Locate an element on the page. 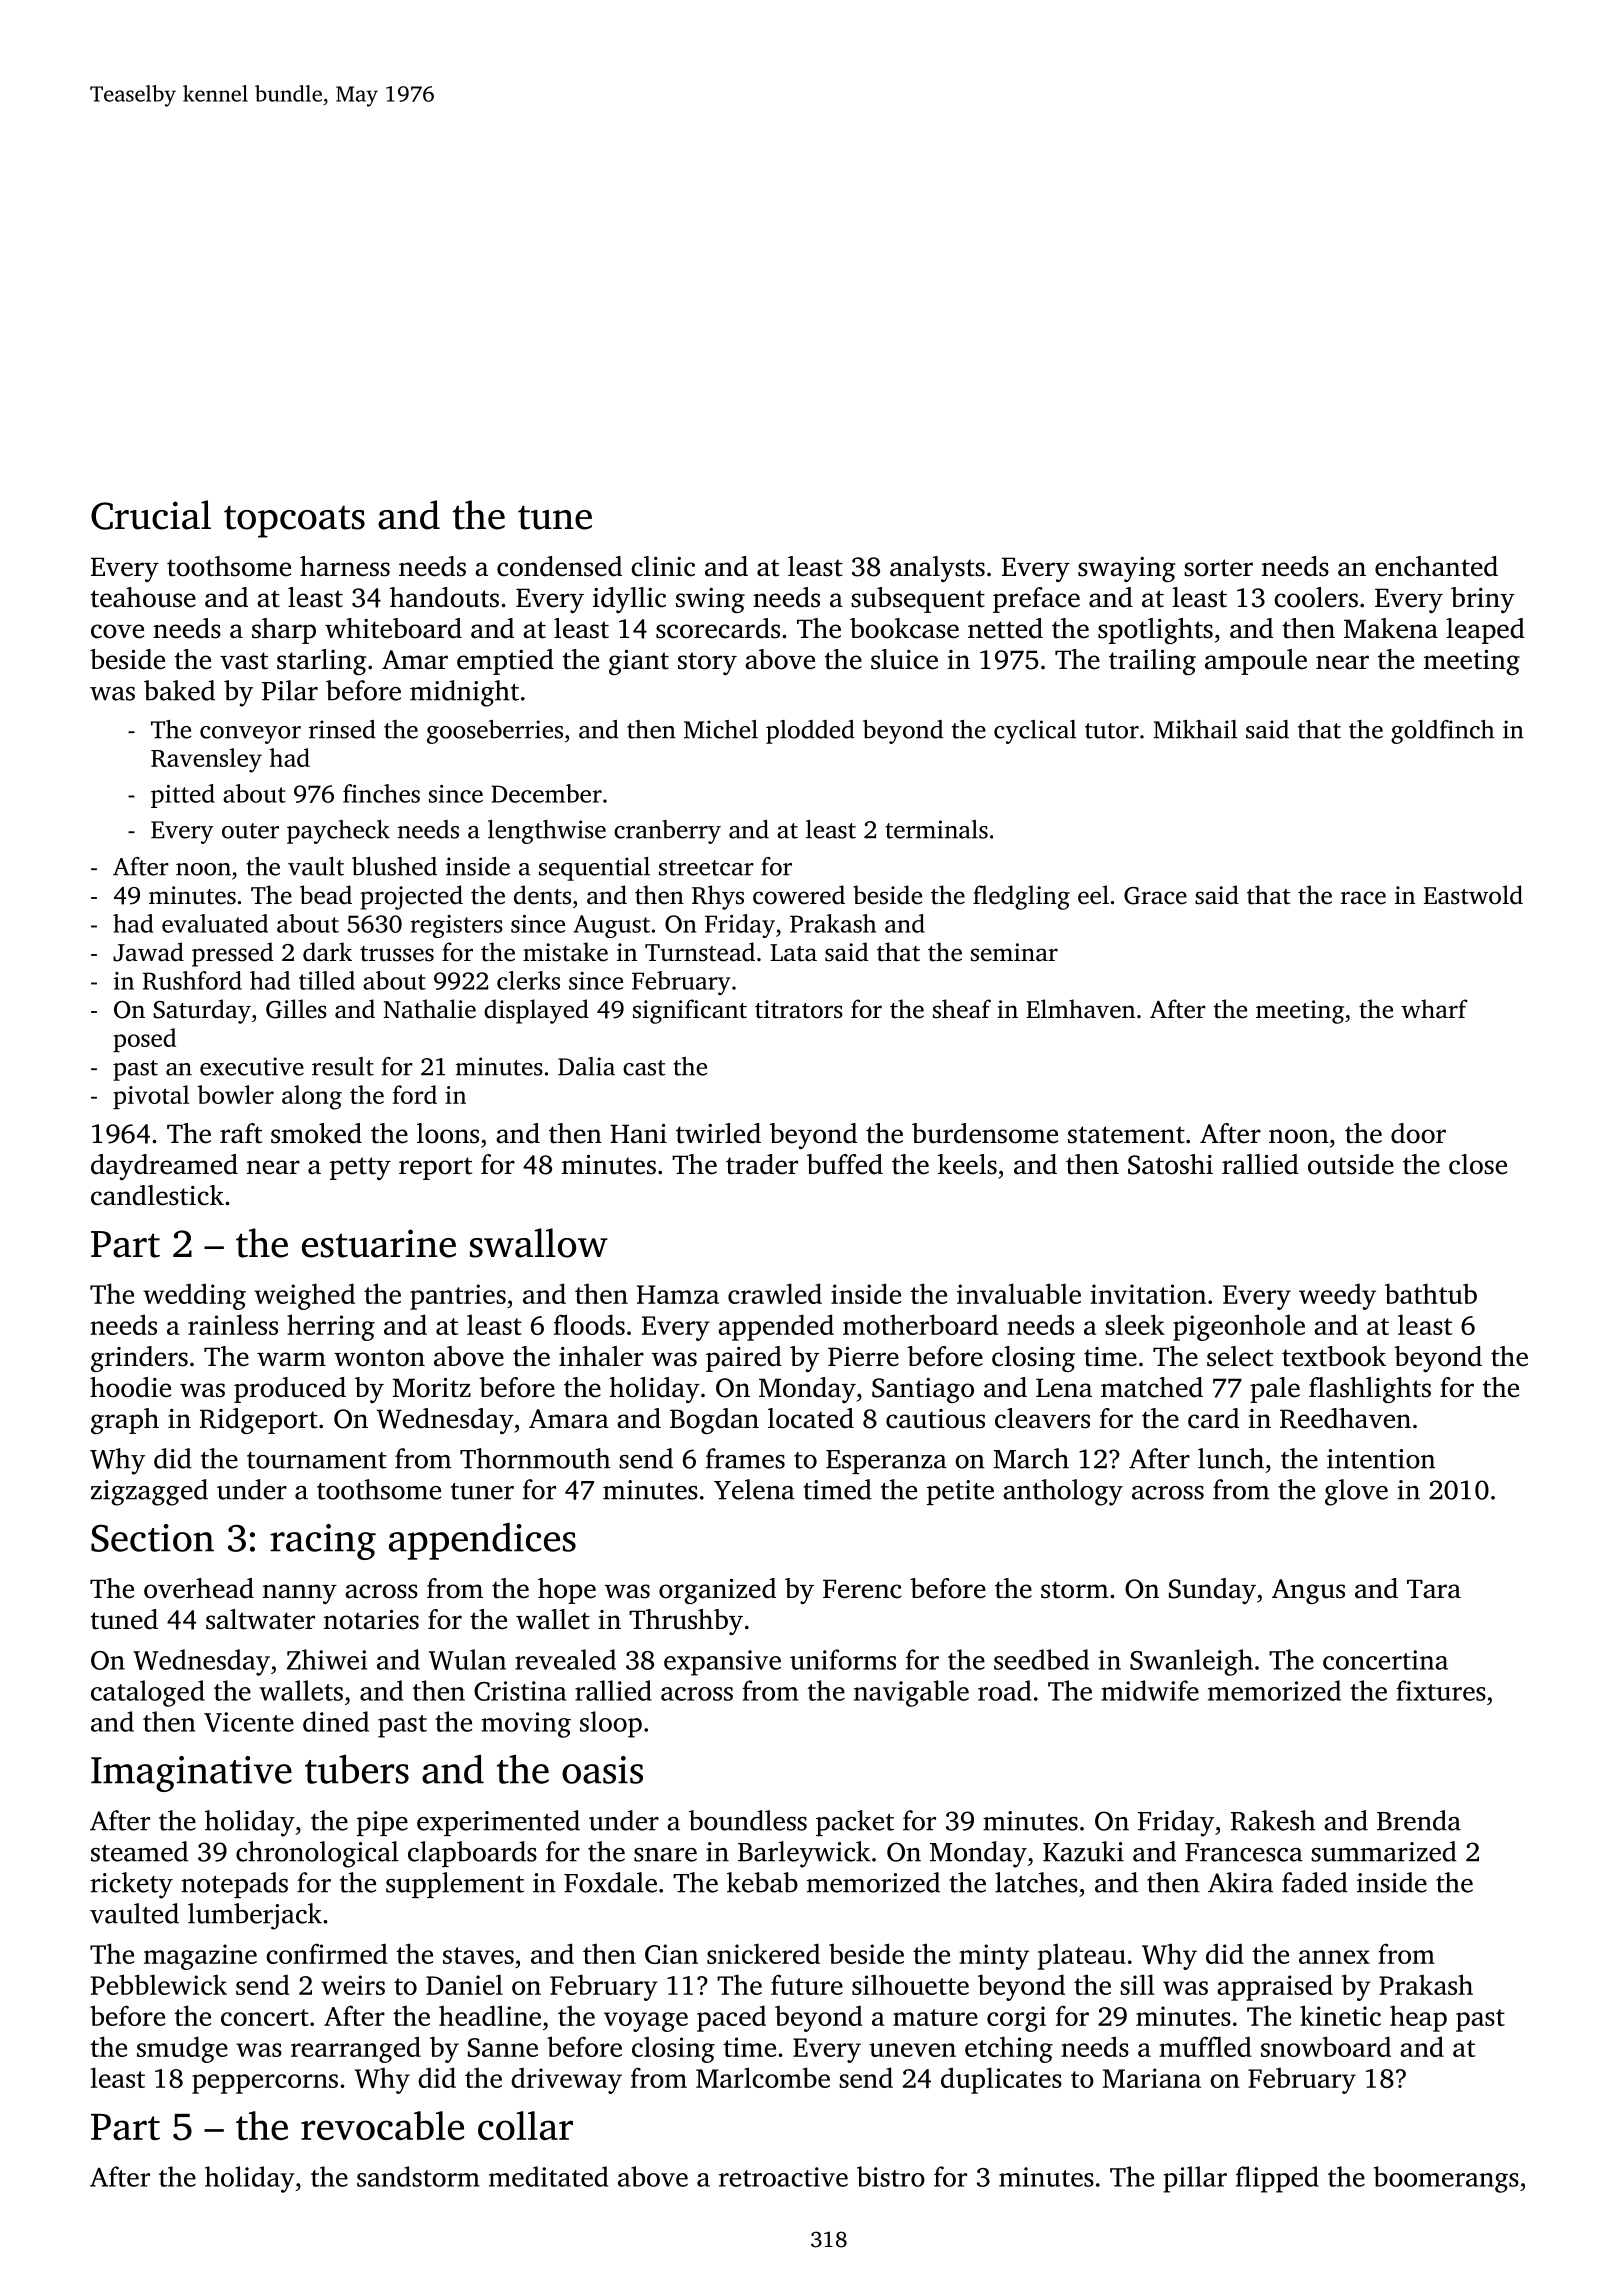  analysts is located at coordinates (937, 569).
